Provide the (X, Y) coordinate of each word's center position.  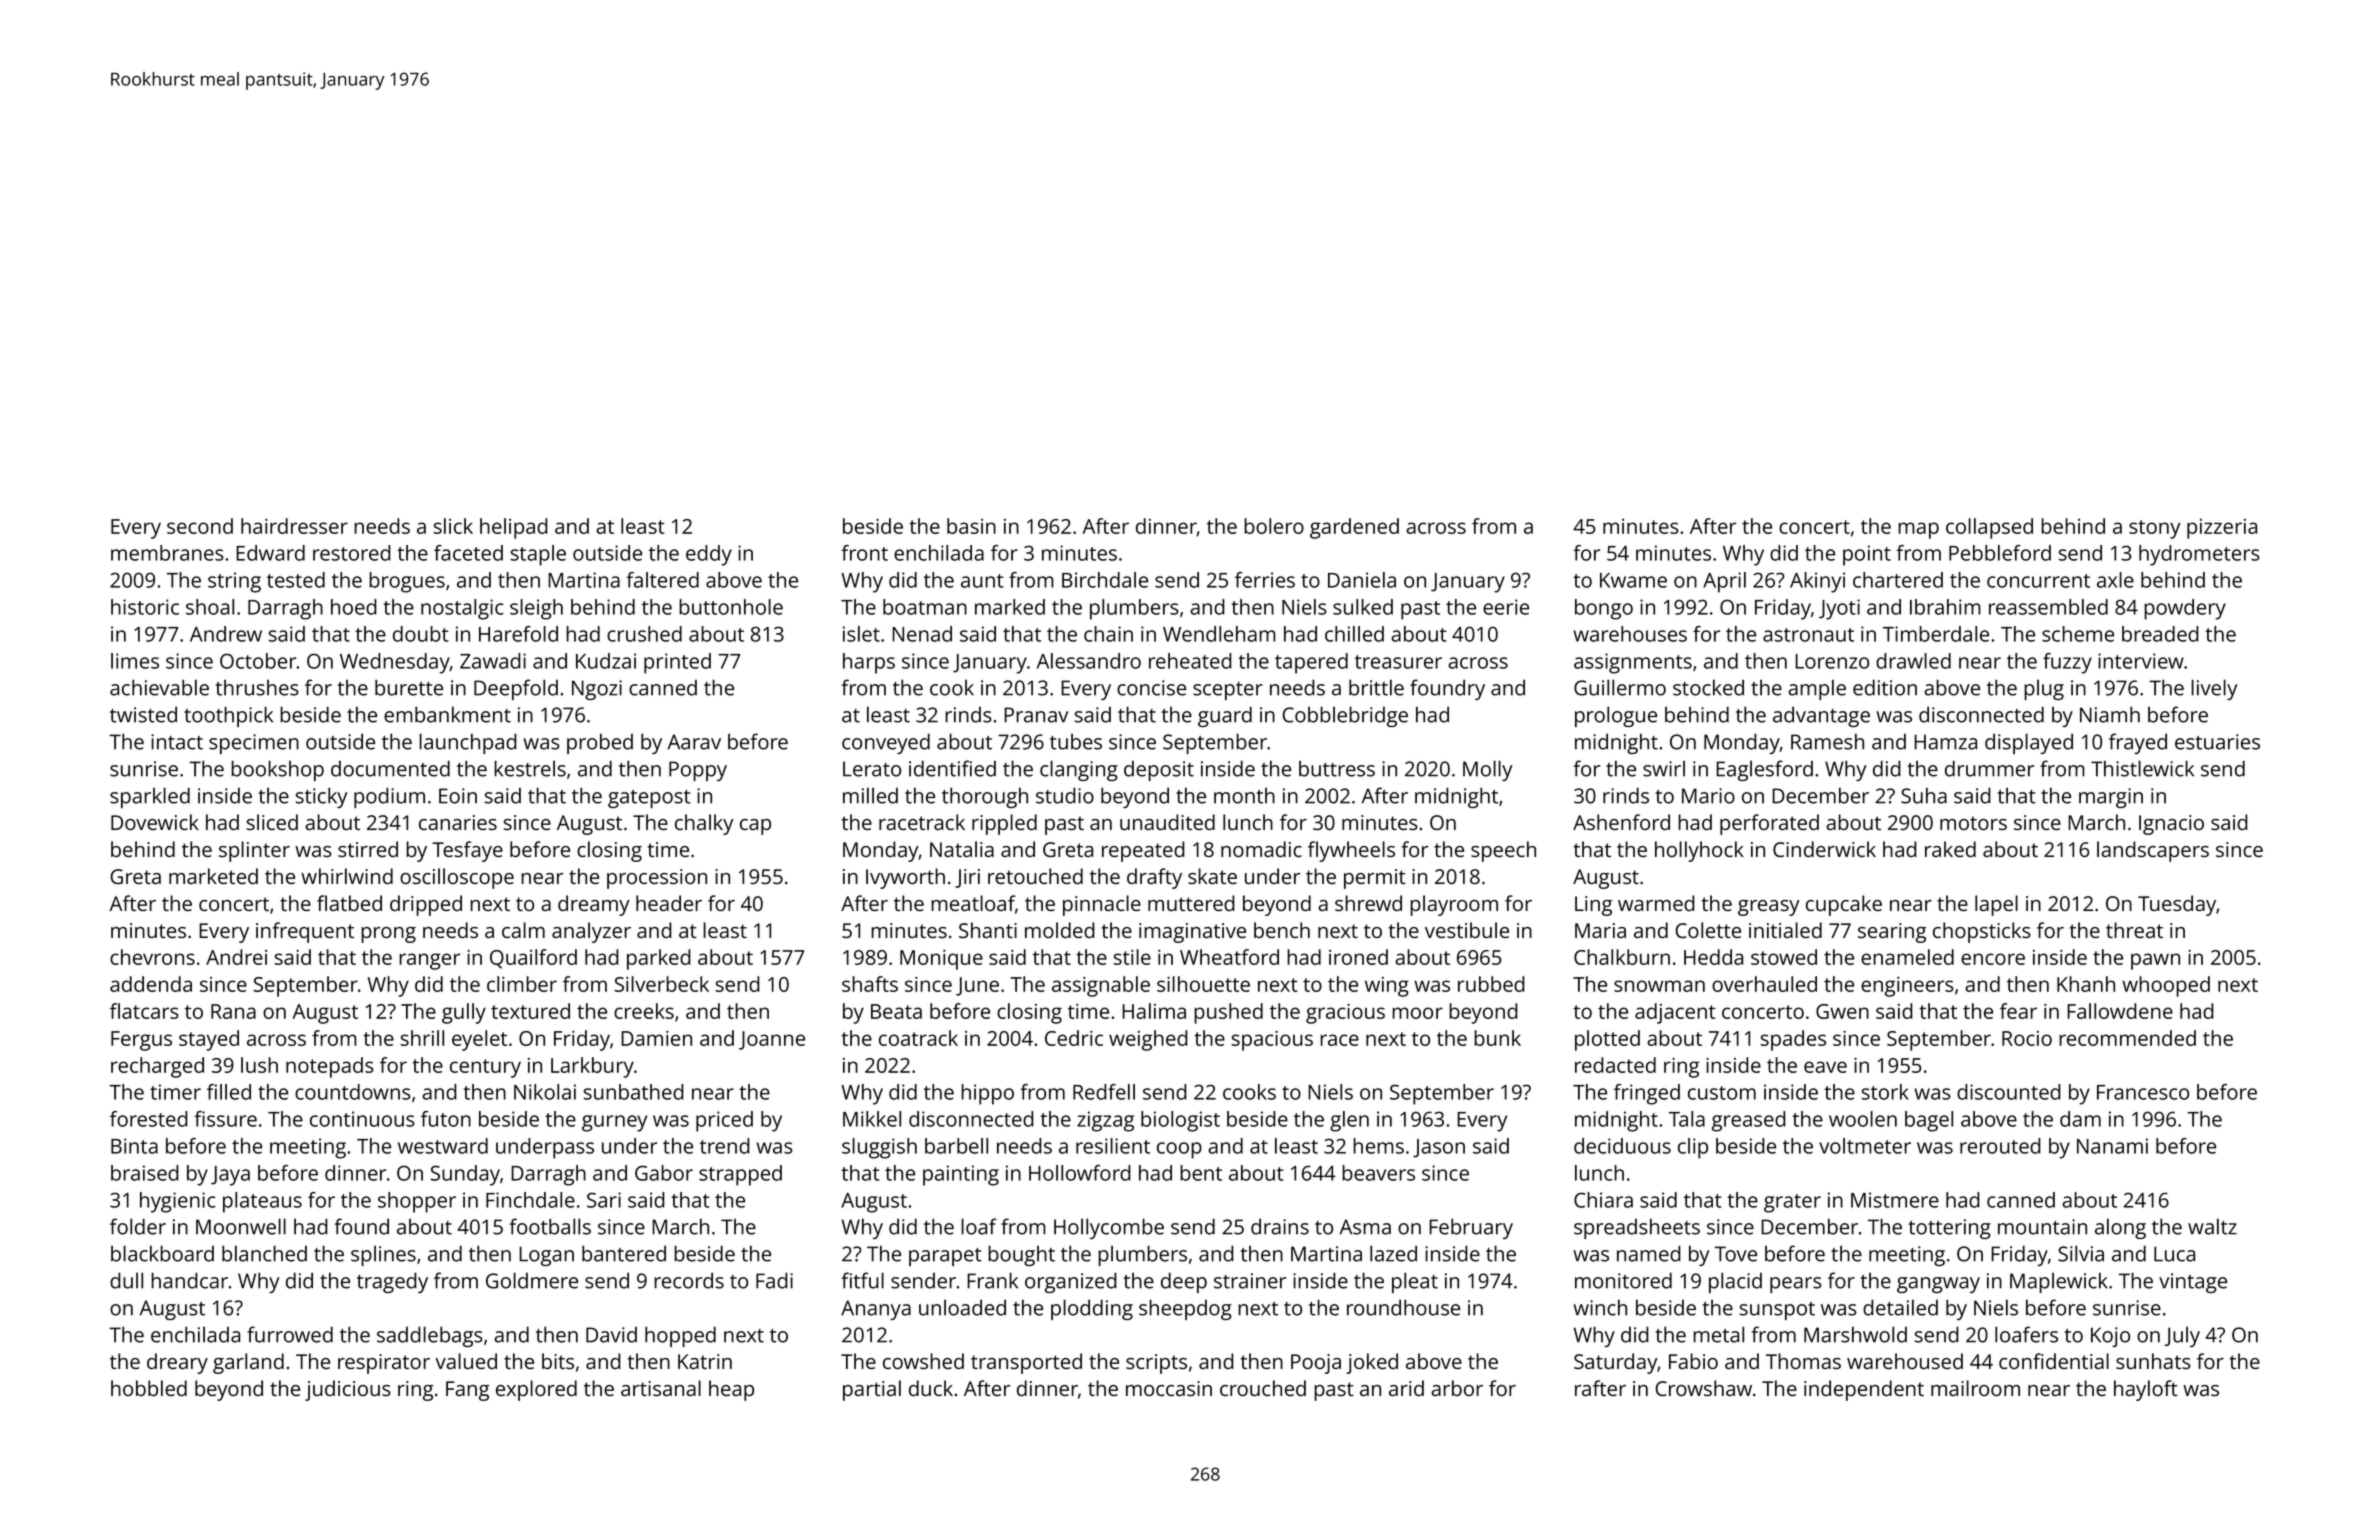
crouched (1263, 1388)
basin (971, 526)
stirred (368, 849)
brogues (407, 582)
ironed (1358, 957)
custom (1722, 1093)
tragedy (392, 1282)
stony (2154, 529)
